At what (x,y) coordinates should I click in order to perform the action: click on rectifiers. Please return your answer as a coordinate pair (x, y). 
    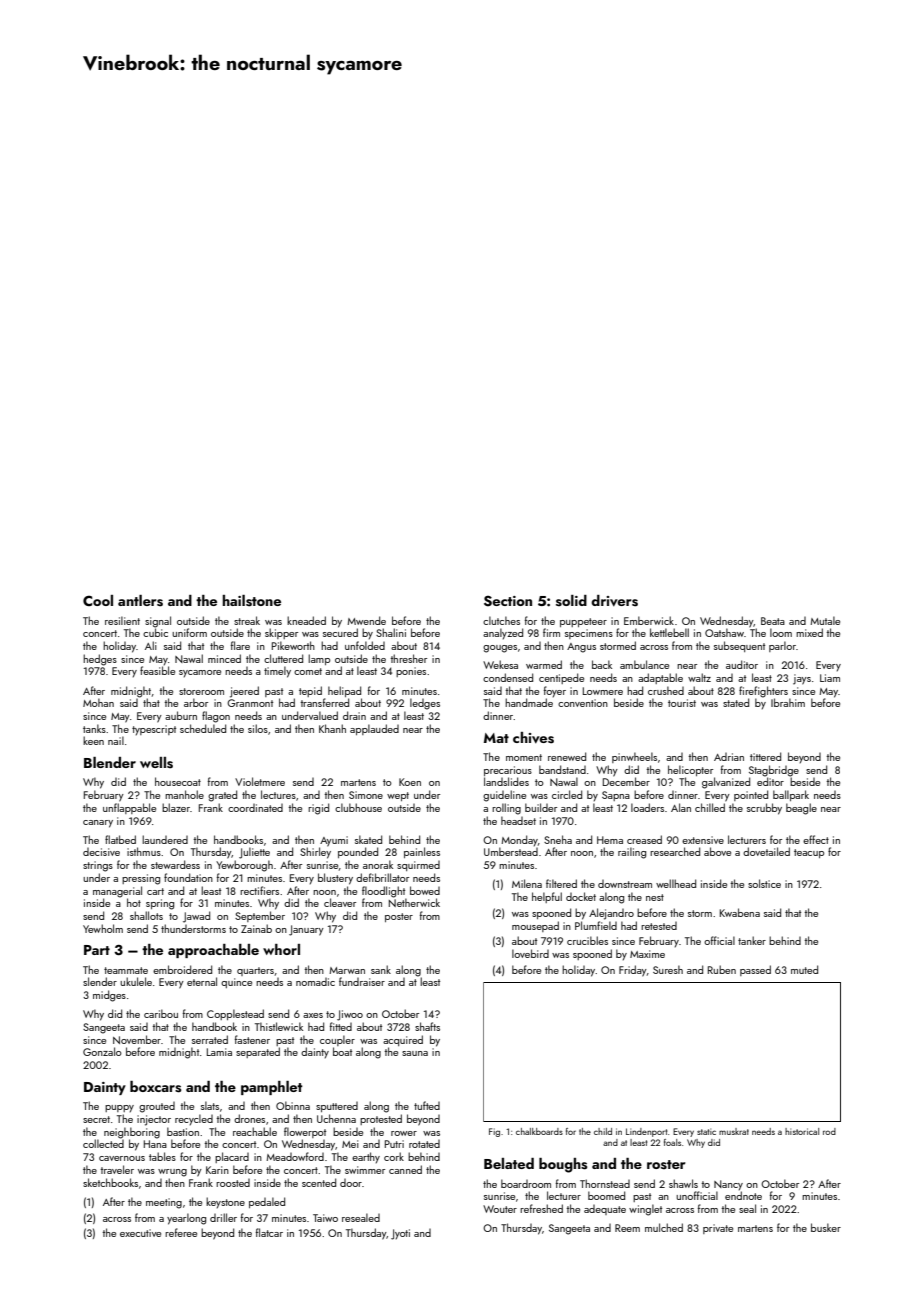
    Looking at the image, I should click on (259, 890).
